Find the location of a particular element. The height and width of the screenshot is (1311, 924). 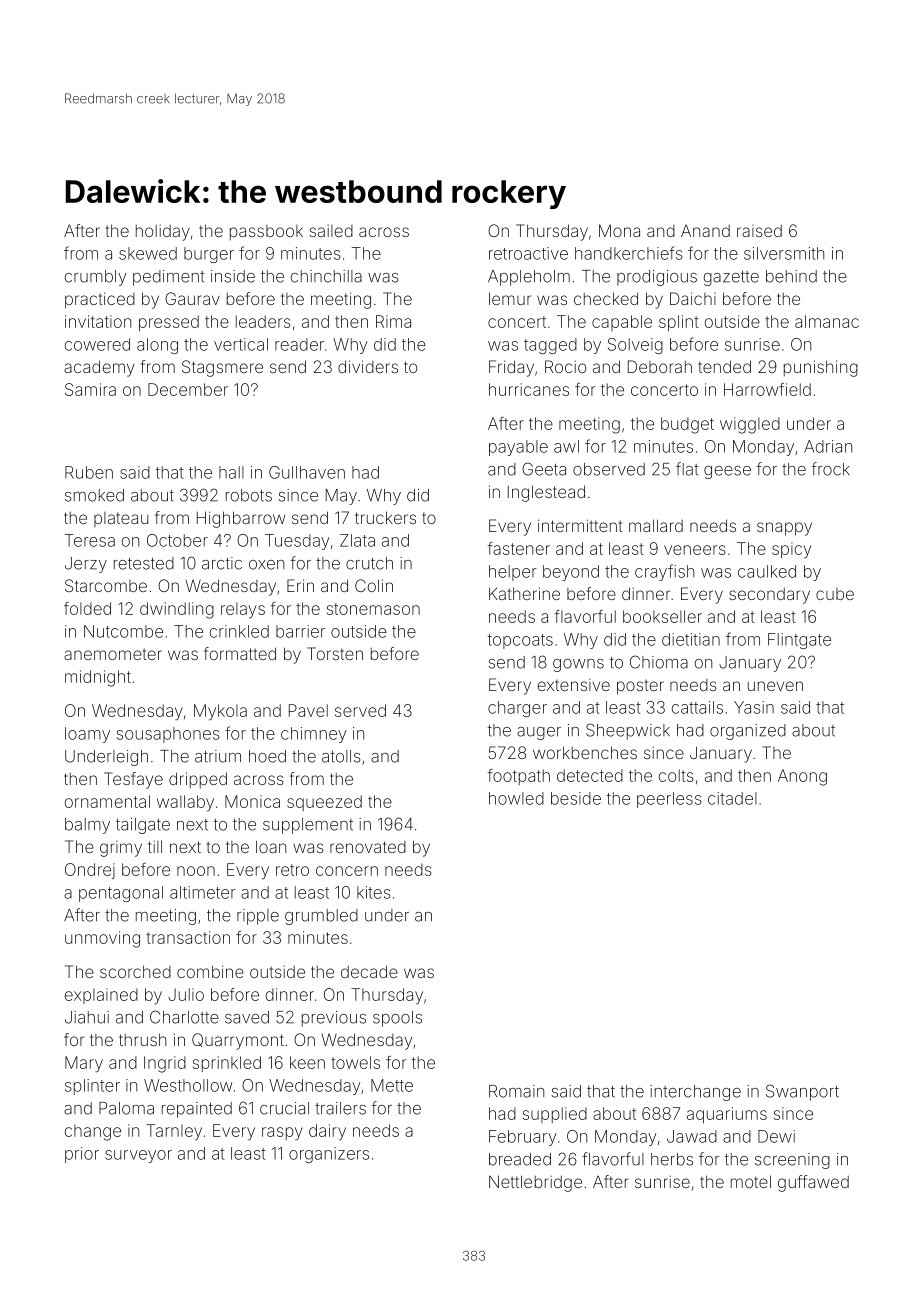

folded is located at coordinates (87, 608).
